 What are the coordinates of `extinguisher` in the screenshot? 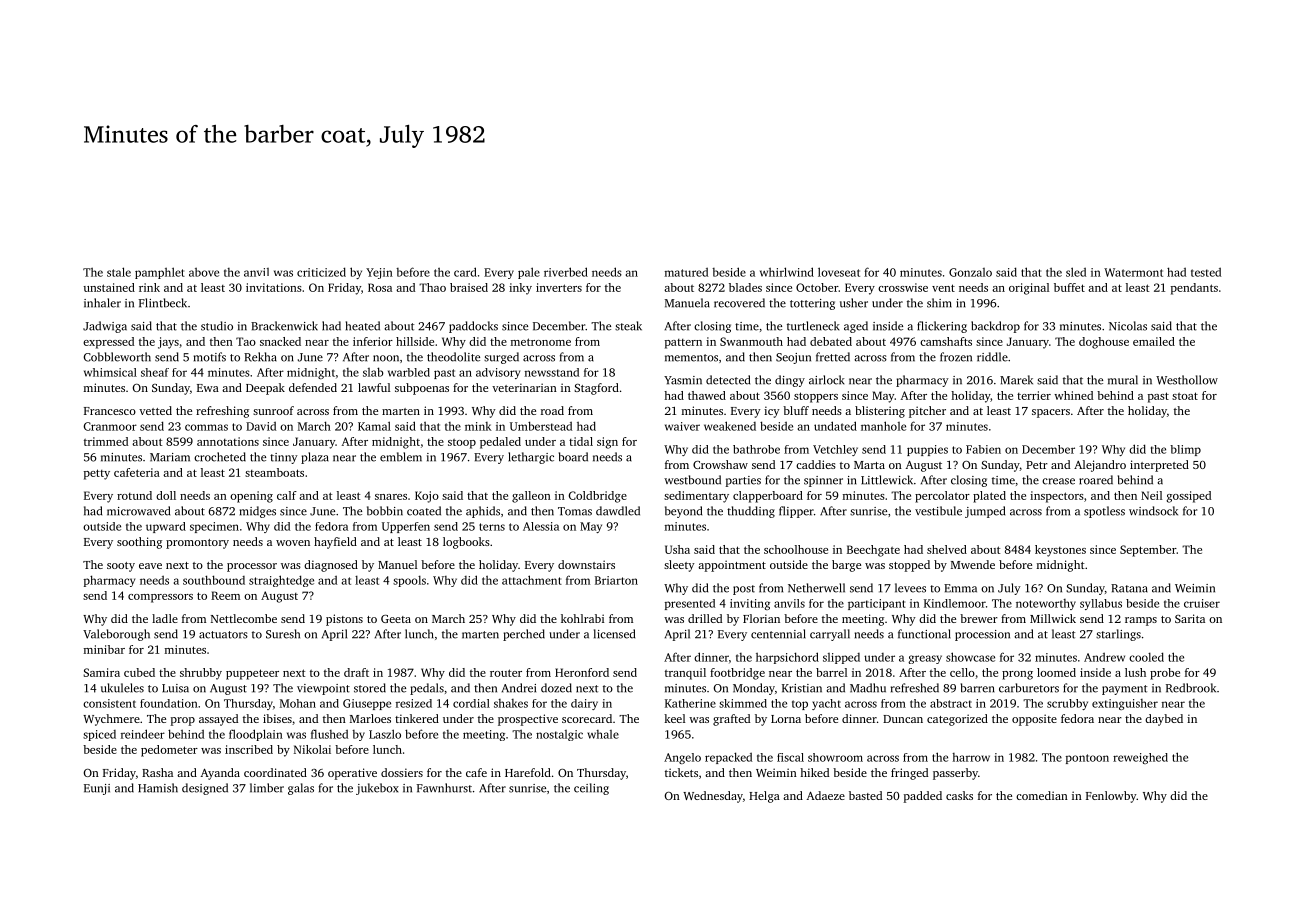 It's located at (1125, 704).
